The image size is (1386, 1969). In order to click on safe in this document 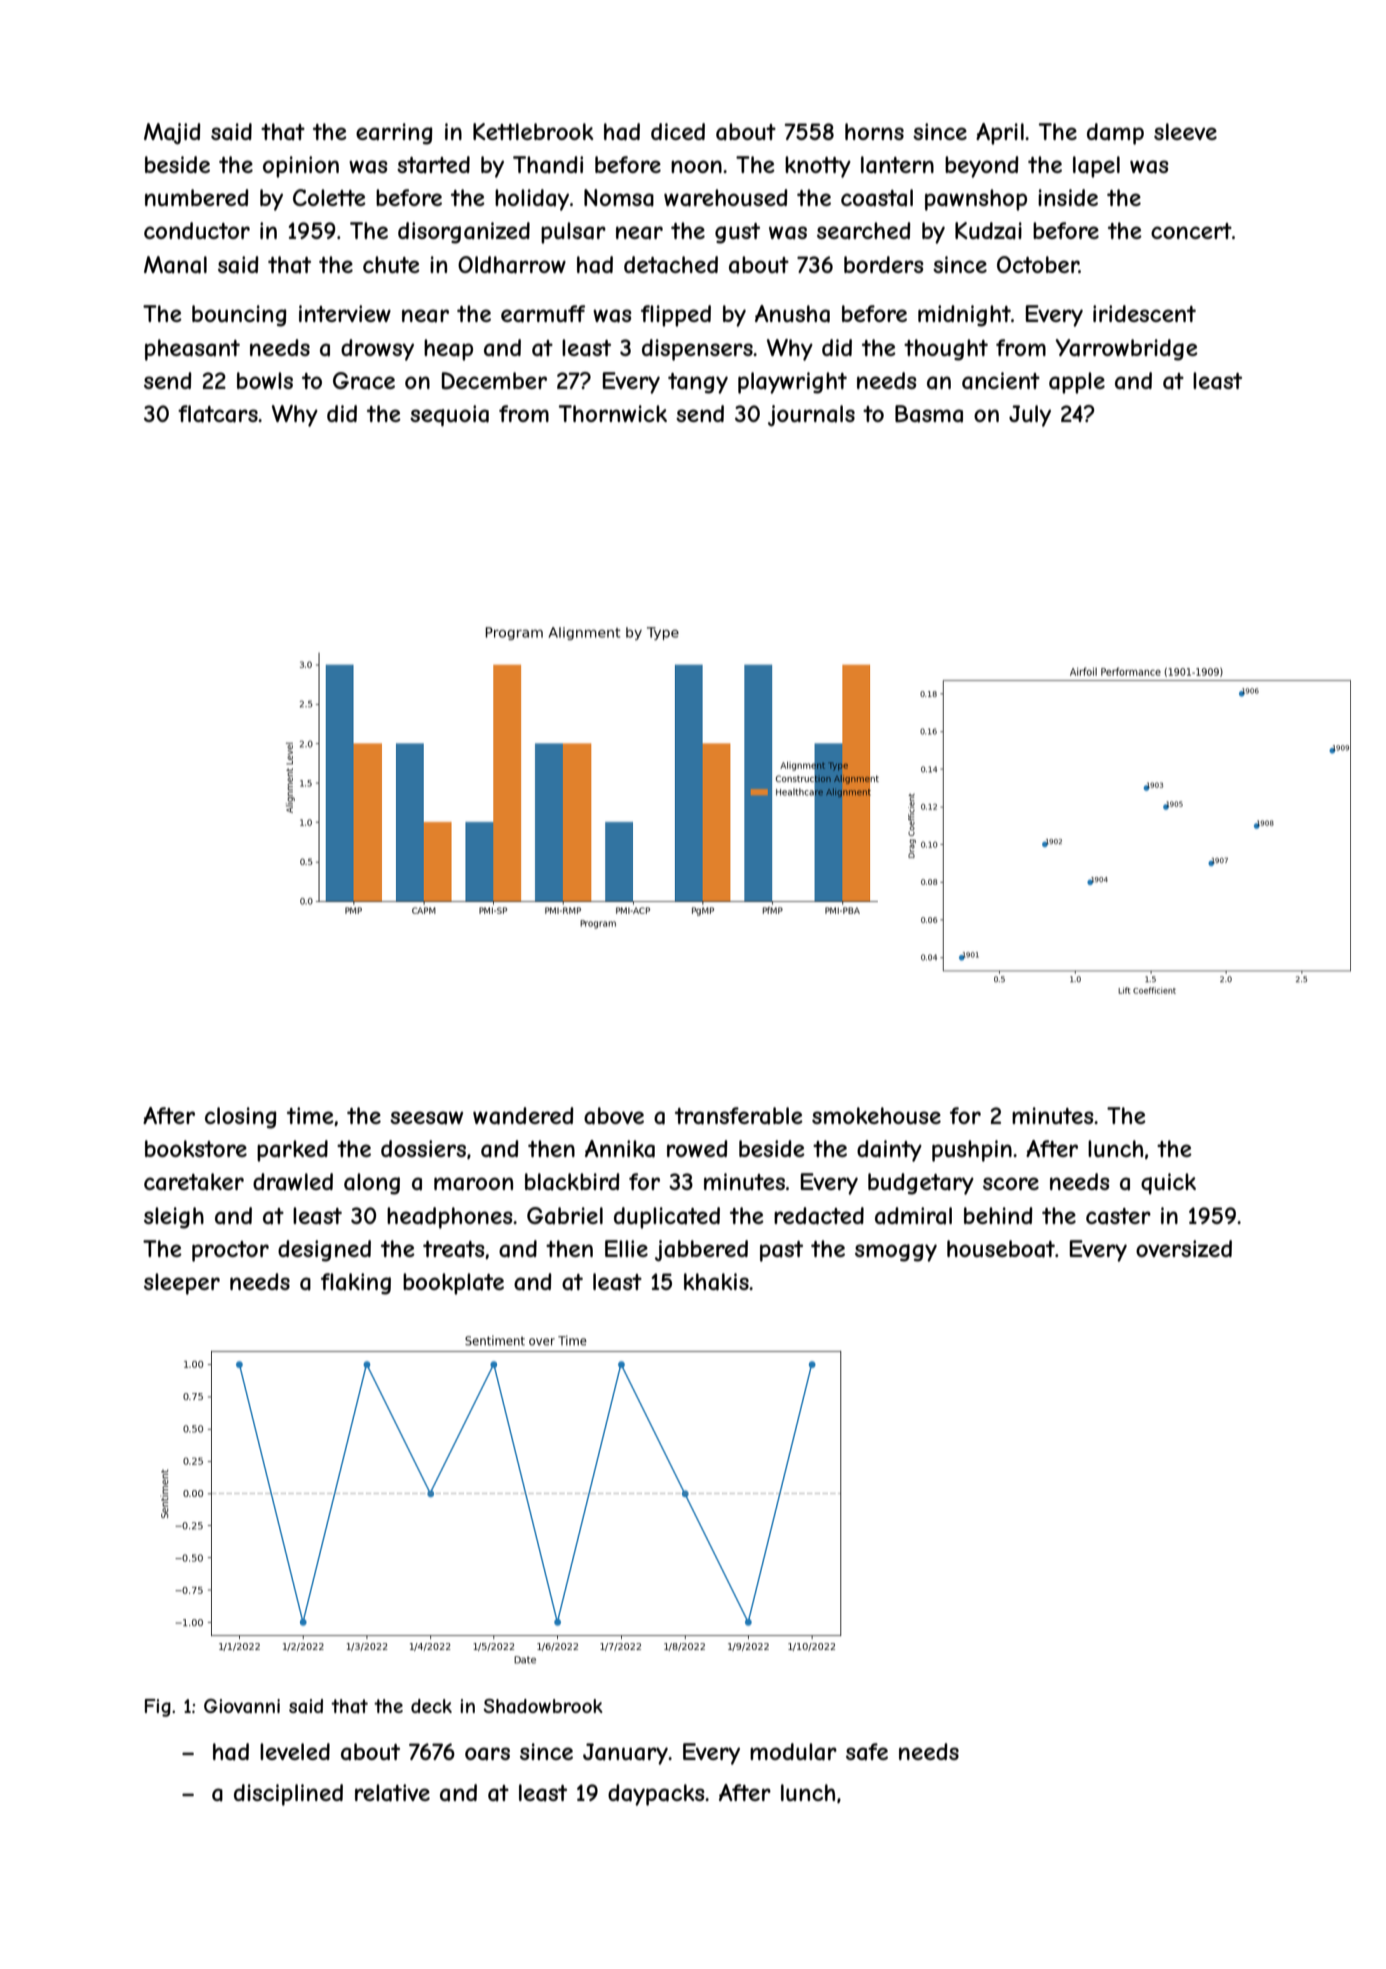, I will do `click(867, 1752)`.
